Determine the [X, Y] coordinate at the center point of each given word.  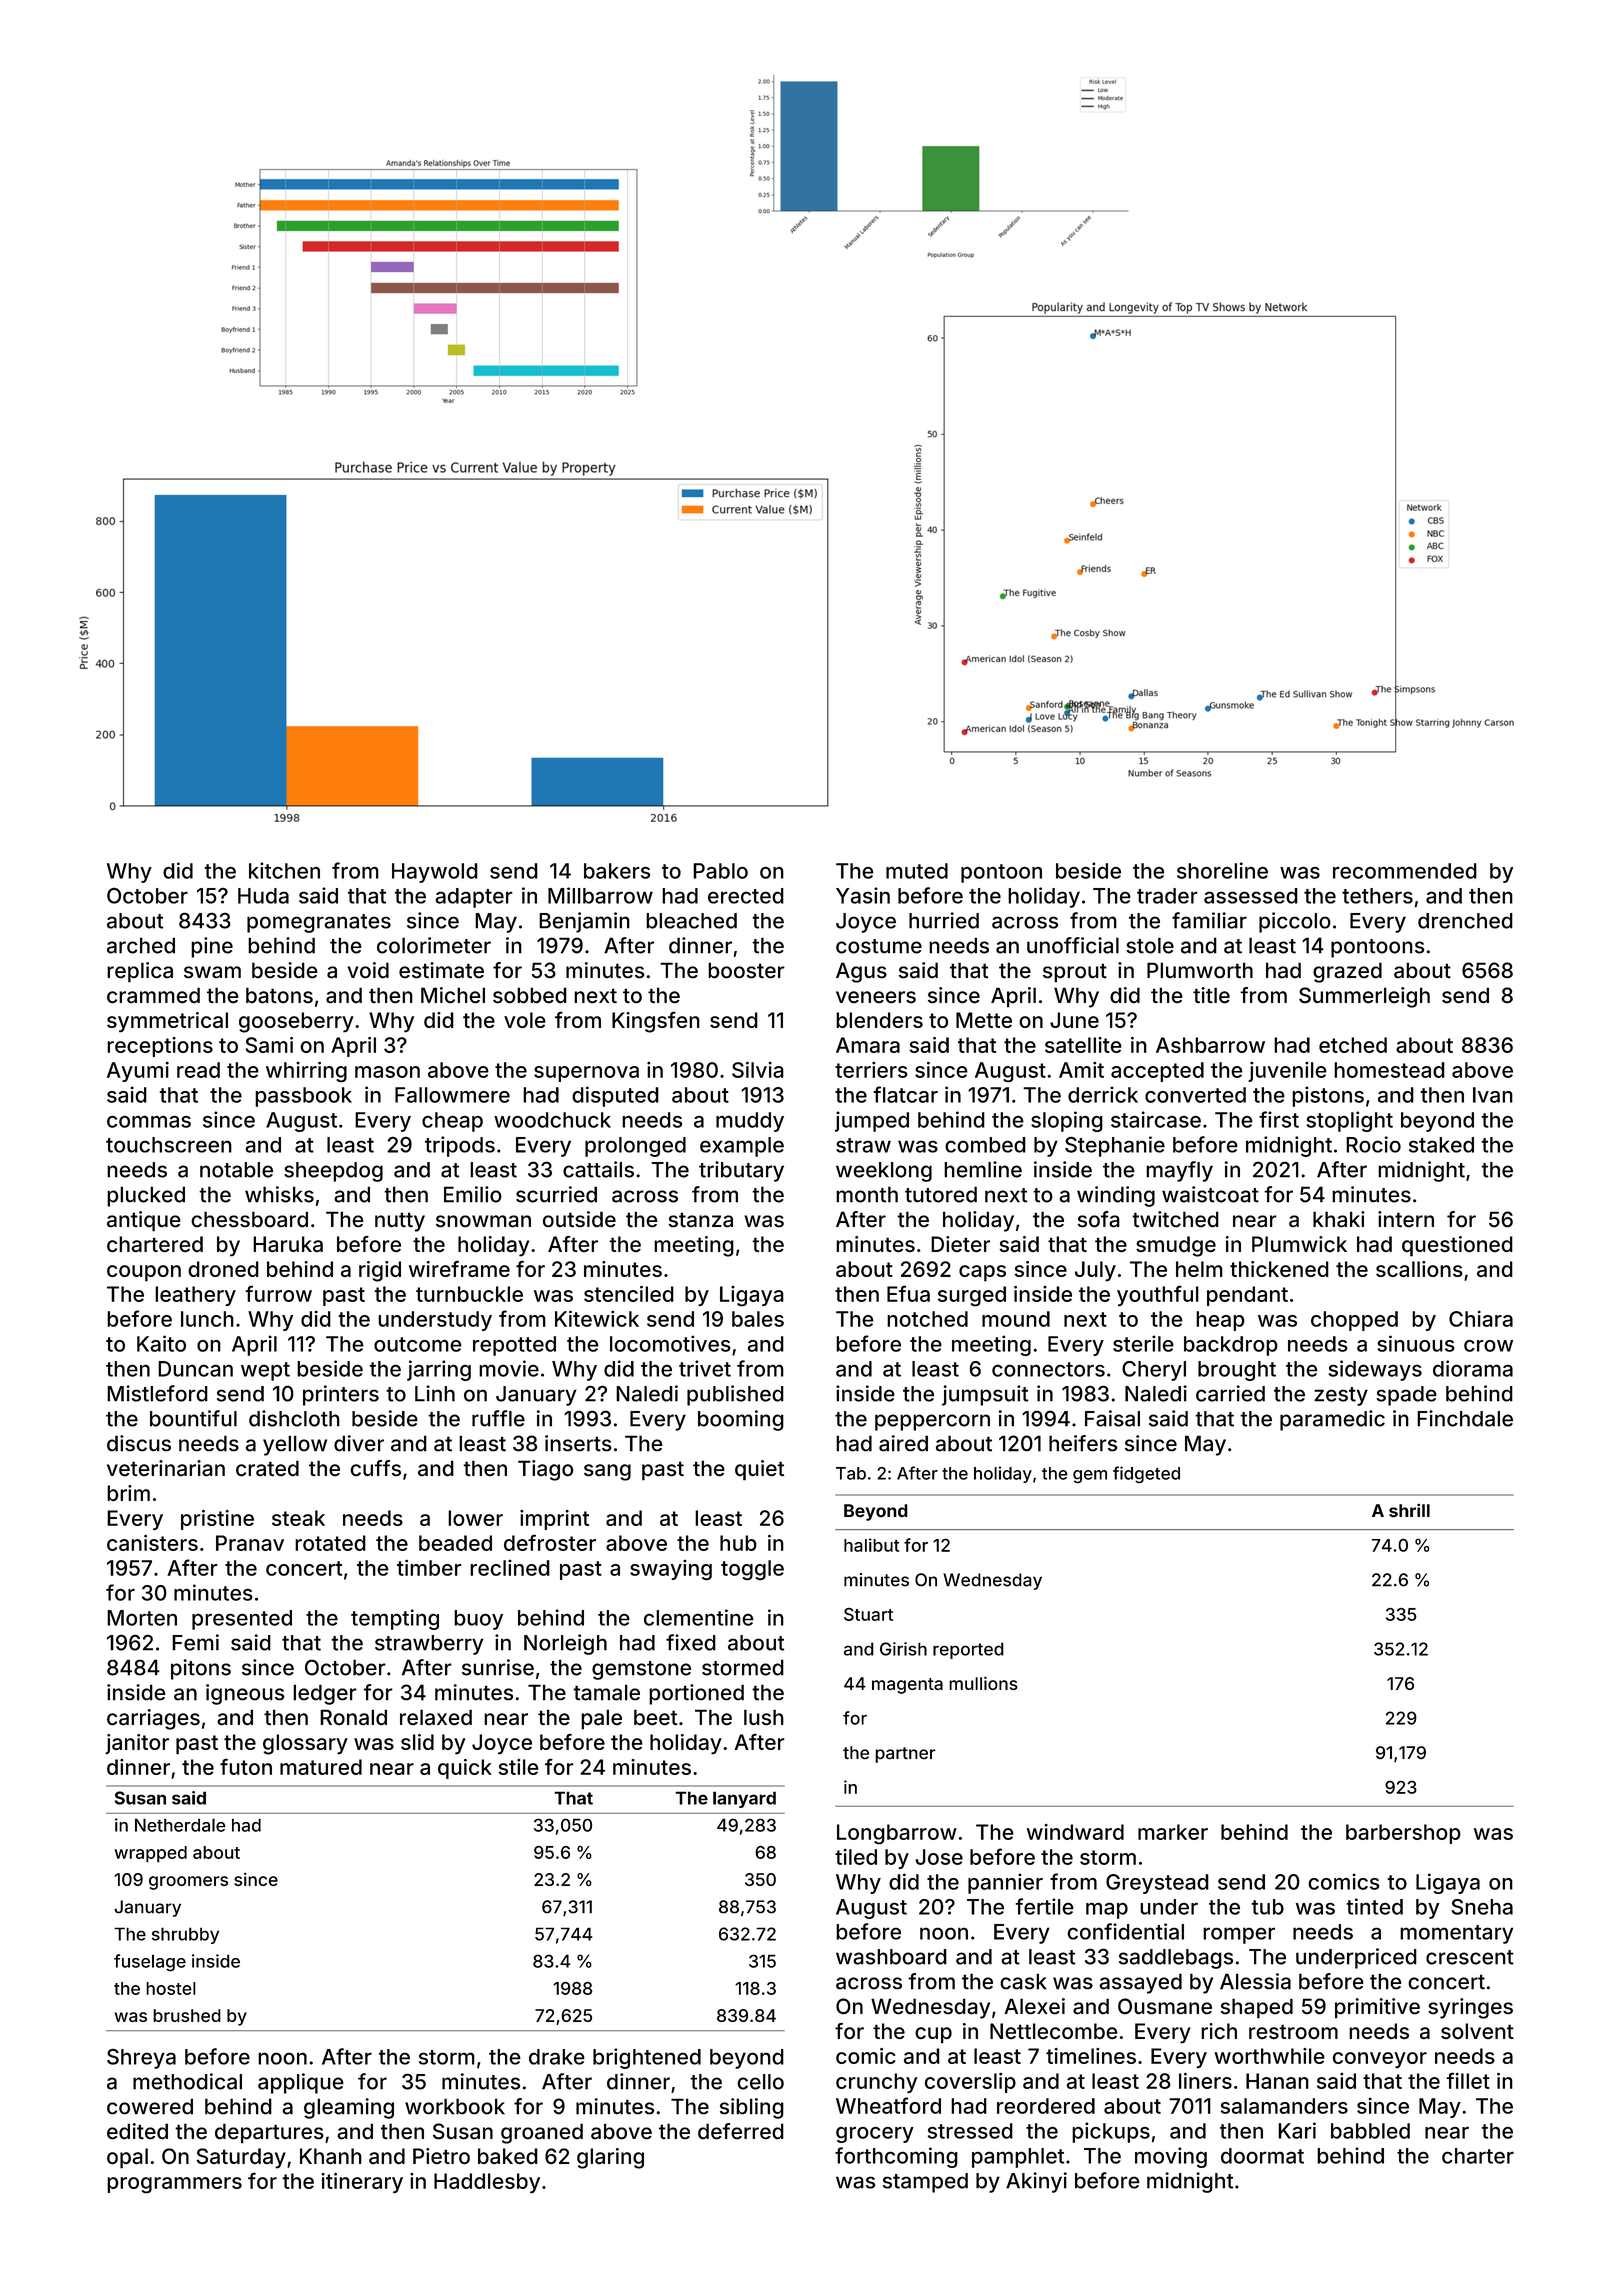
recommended [1405, 871]
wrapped [150, 1854]
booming [741, 1420]
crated [267, 1468]
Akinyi [1036, 2182]
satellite [1083, 1045]
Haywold [435, 873]
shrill [1409, 1510]
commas [149, 1121]
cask [1023, 1981]
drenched [1465, 921]
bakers [617, 871]
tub [1267, 1907]
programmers [174, 2185]
